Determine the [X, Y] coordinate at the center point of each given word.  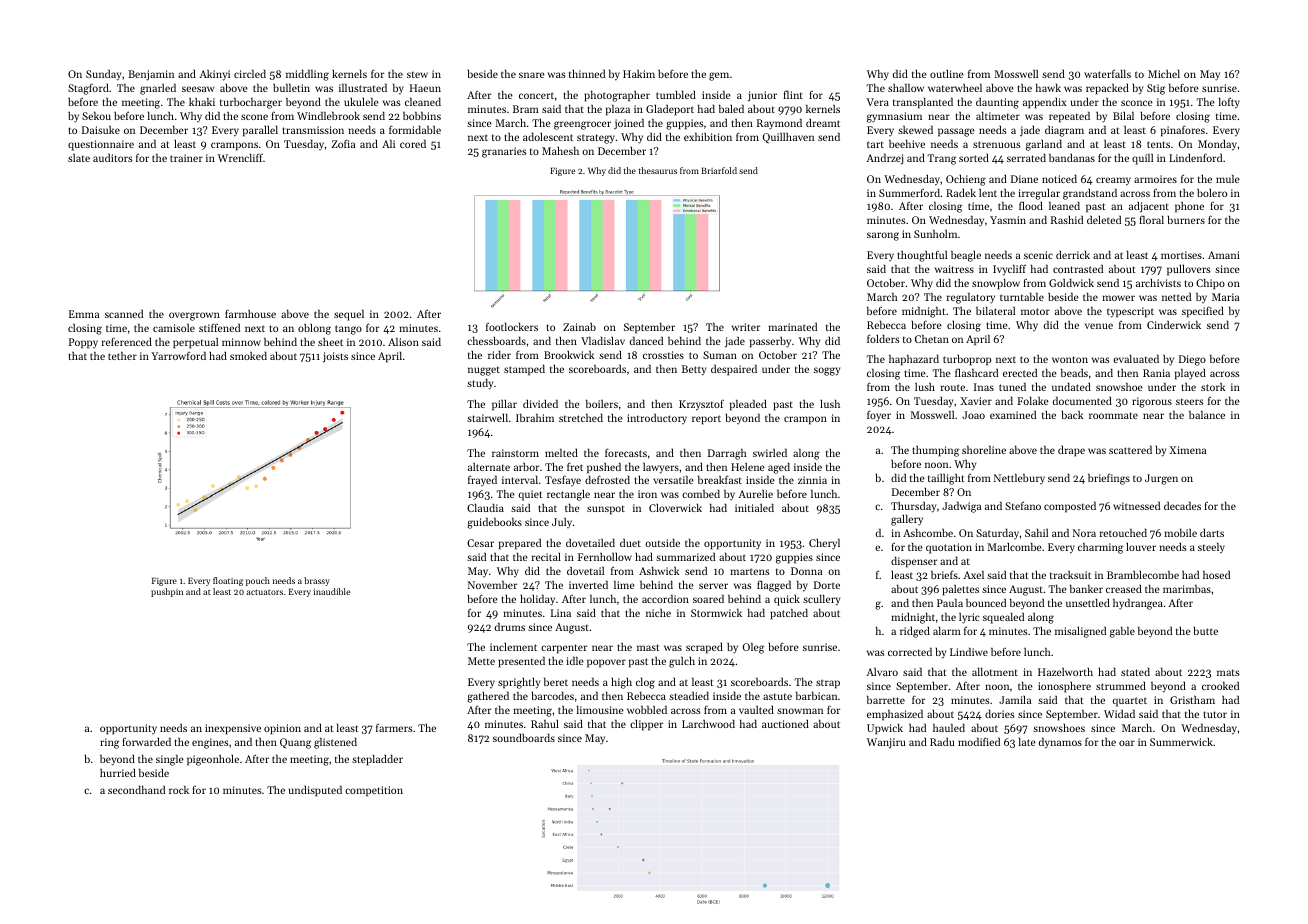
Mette [481, 661]
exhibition [708, 137]
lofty [1229, 103]
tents [1158, 144]
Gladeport [670, 110]
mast [648, 647]
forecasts [626, 452]
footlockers [512, 326]
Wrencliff [240, 157]
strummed [1121, 686]
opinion [282, 729]
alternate [489, 467]
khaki [202, 102]
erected [1020, 373]
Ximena [1187, 450]
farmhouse [250, 313]
